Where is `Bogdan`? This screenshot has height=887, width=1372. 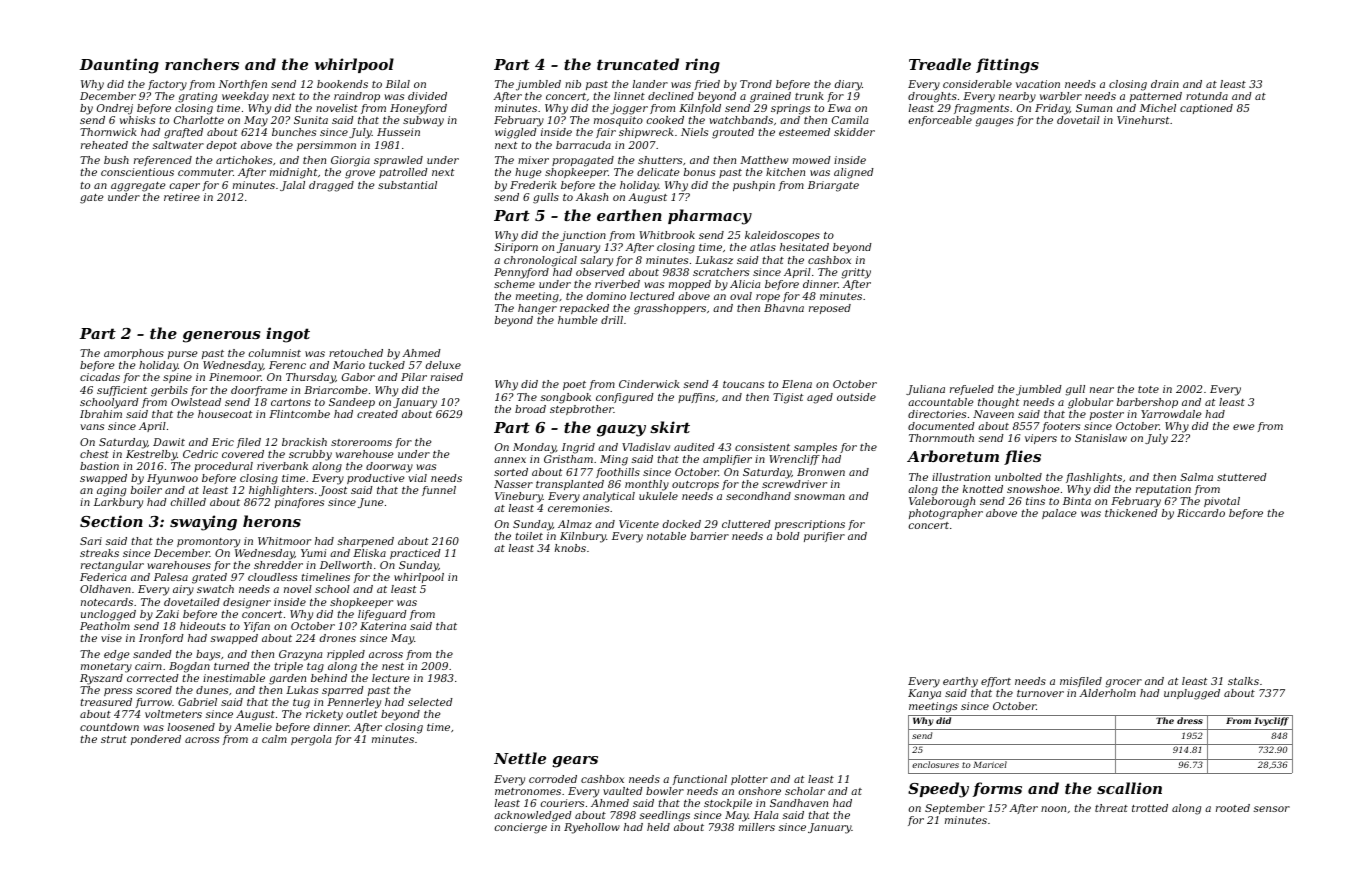 Bogdan is located at coordinates (189, 667).
